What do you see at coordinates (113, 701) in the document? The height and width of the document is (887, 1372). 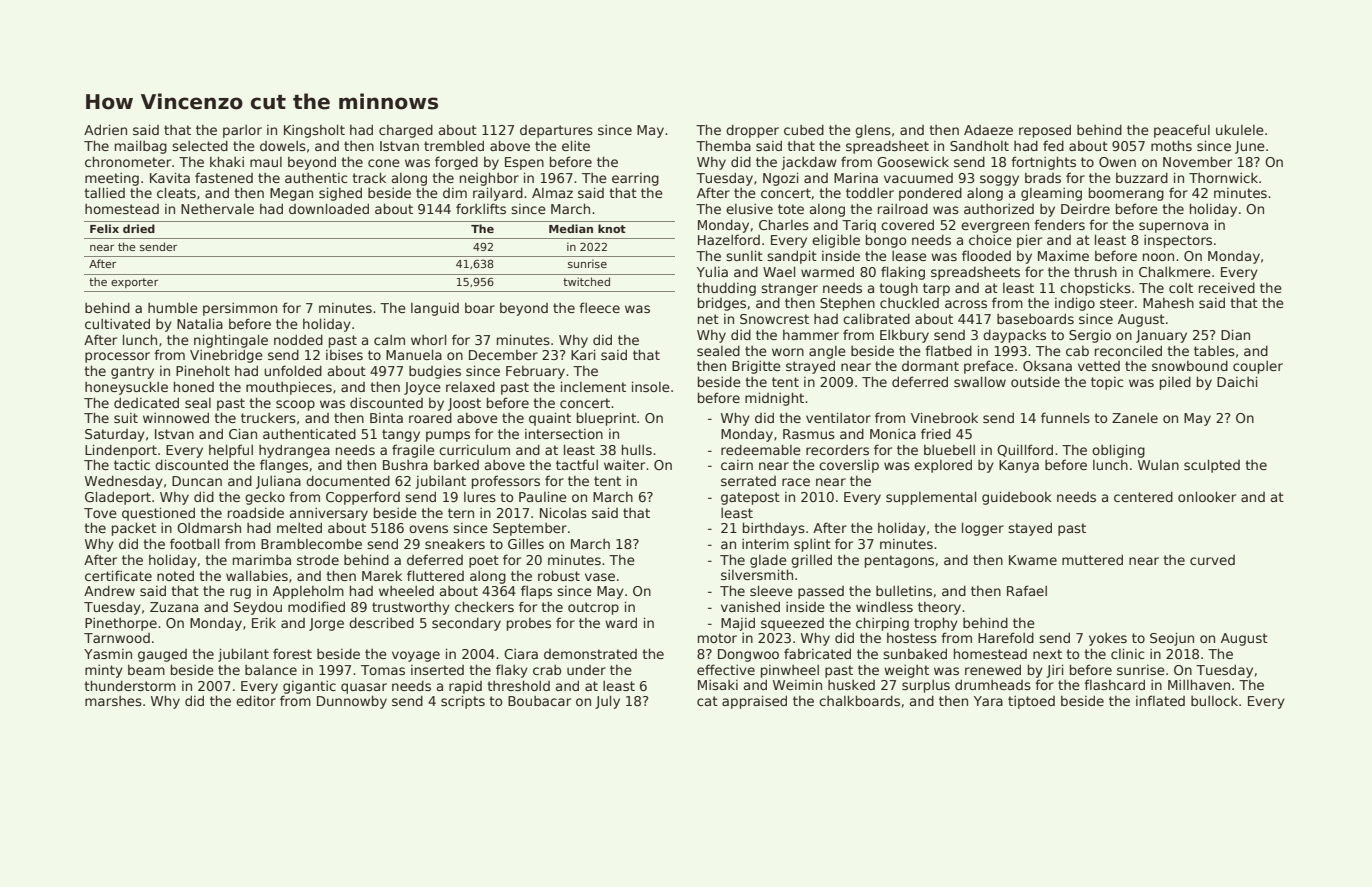 I see `marshes` at bounding box center [113, 701].
